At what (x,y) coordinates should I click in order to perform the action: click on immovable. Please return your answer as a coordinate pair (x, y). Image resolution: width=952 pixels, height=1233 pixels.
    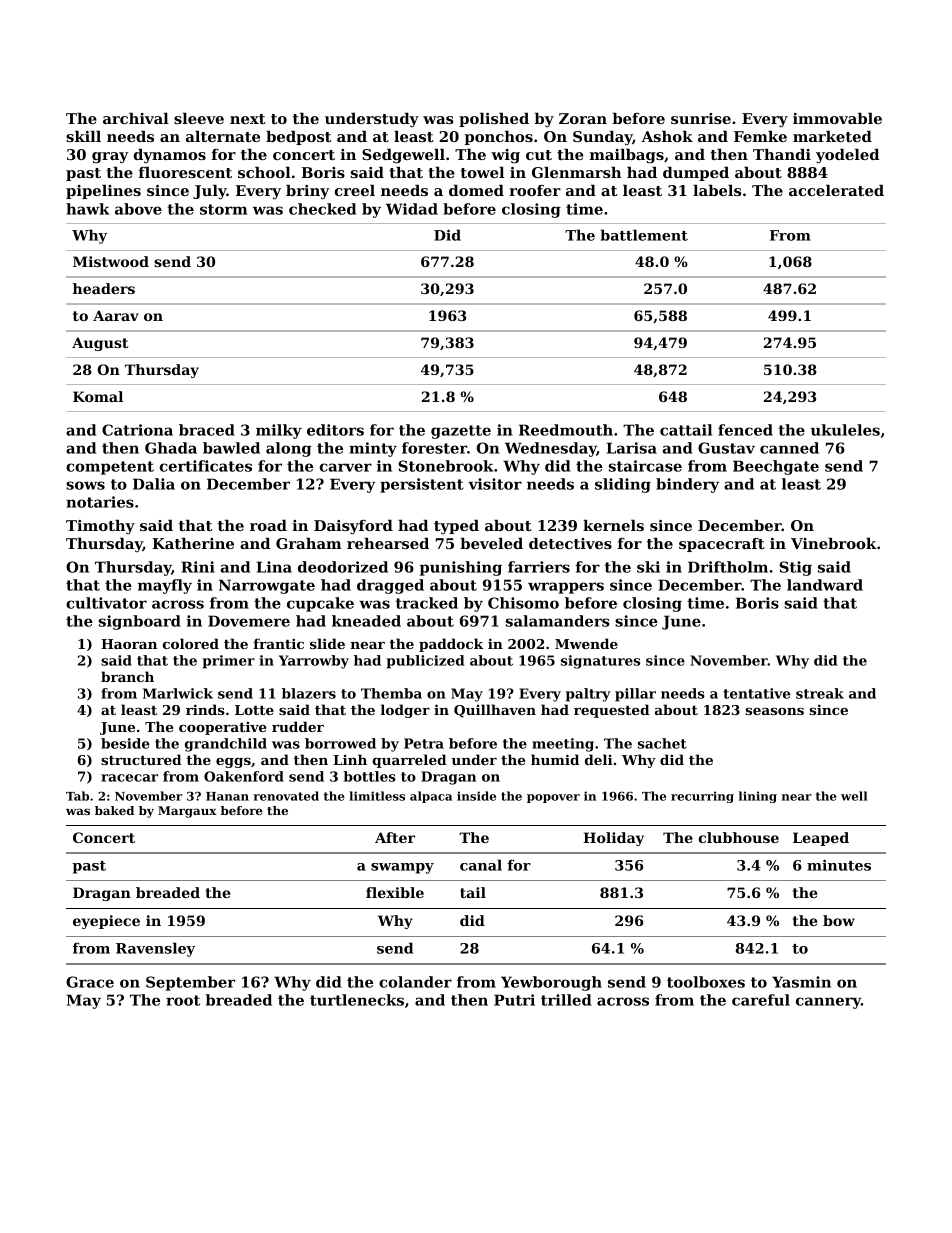
    Looking at the image, I should click on (837, 118).
